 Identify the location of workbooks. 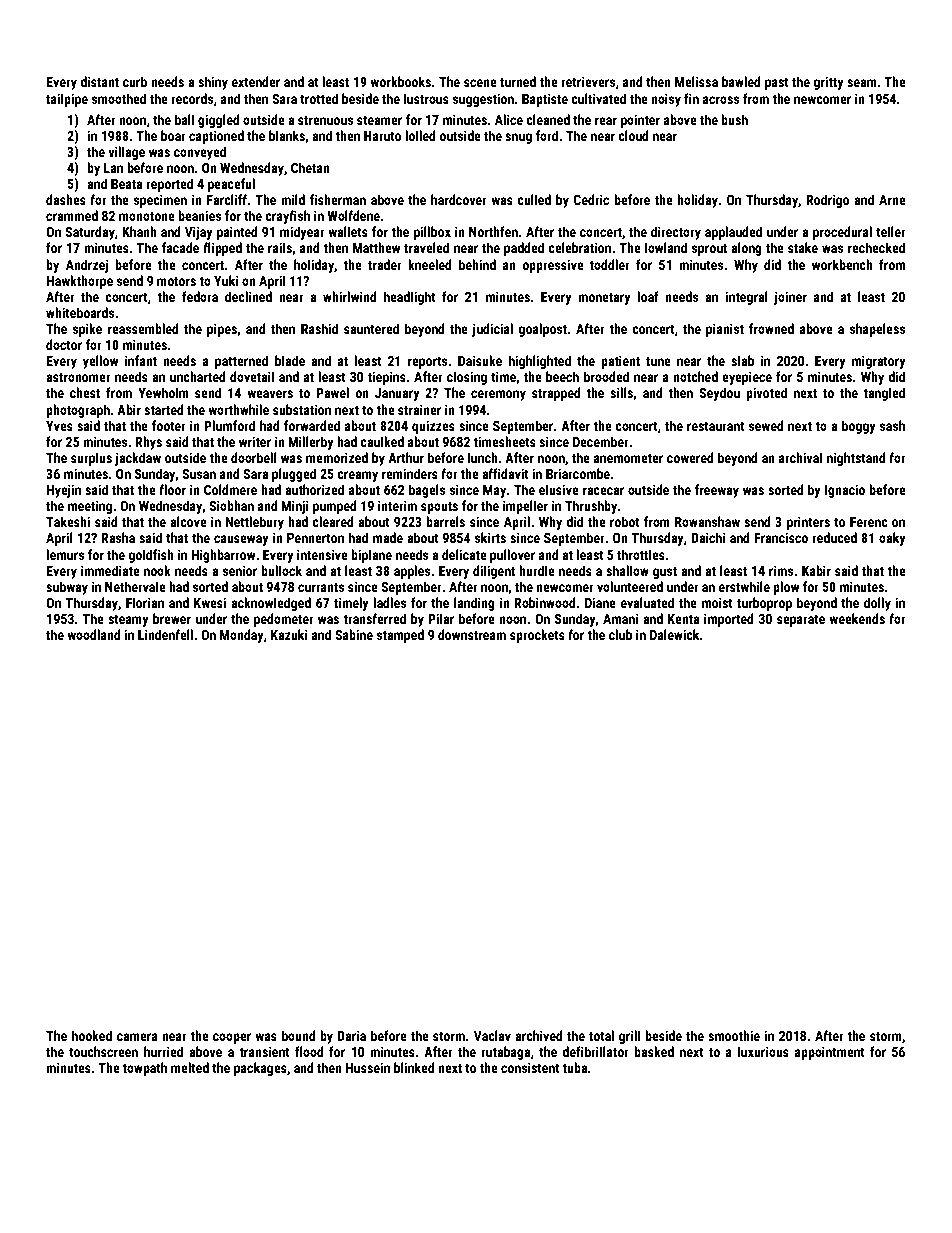
(400, 81).
